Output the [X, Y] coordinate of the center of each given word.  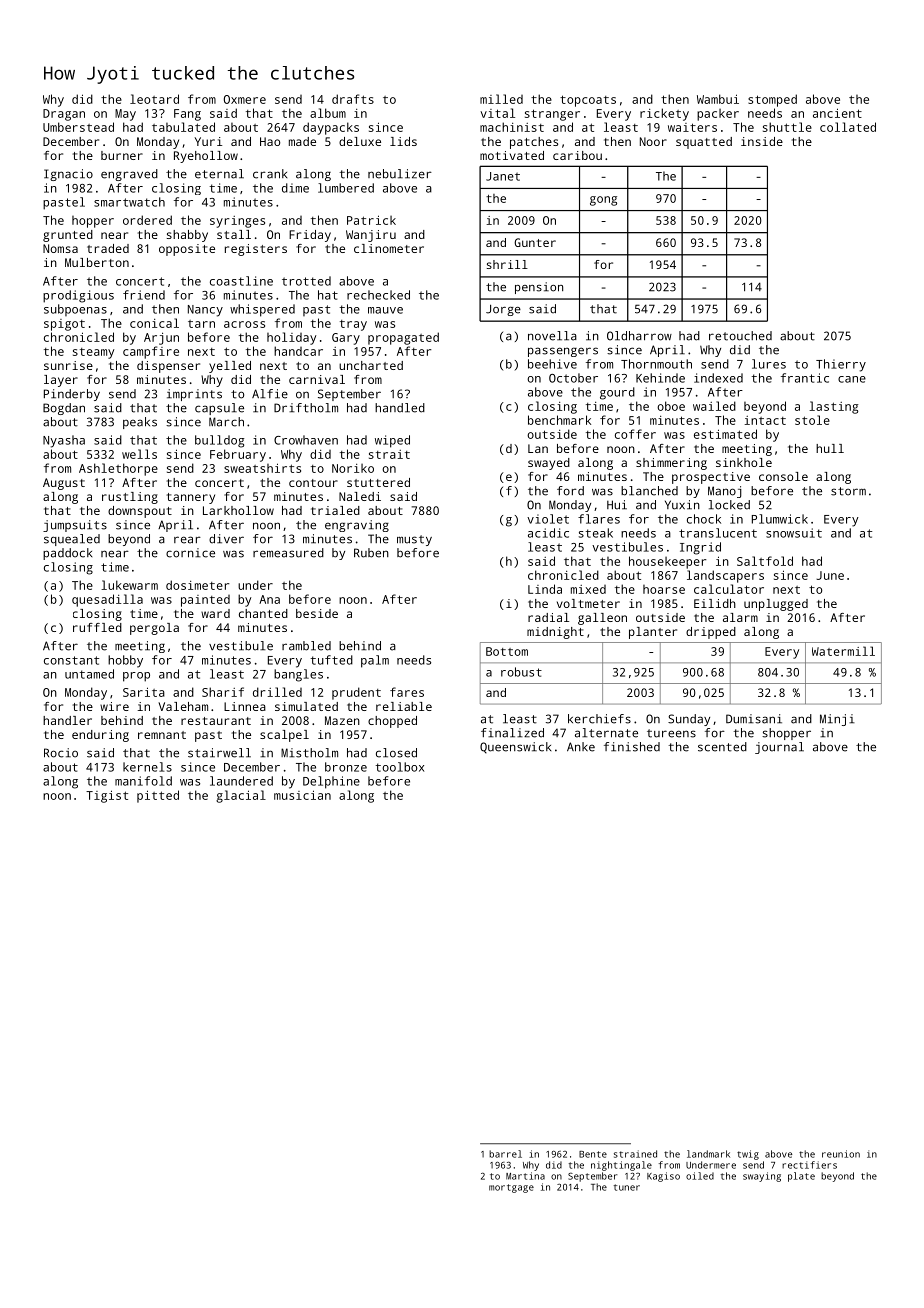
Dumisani [754, 719]
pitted [158, 796]
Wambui [718, 99]
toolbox [399, 767]
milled [501, 99]
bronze [346, 767]
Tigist [107, 796]
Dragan [64, 115]
